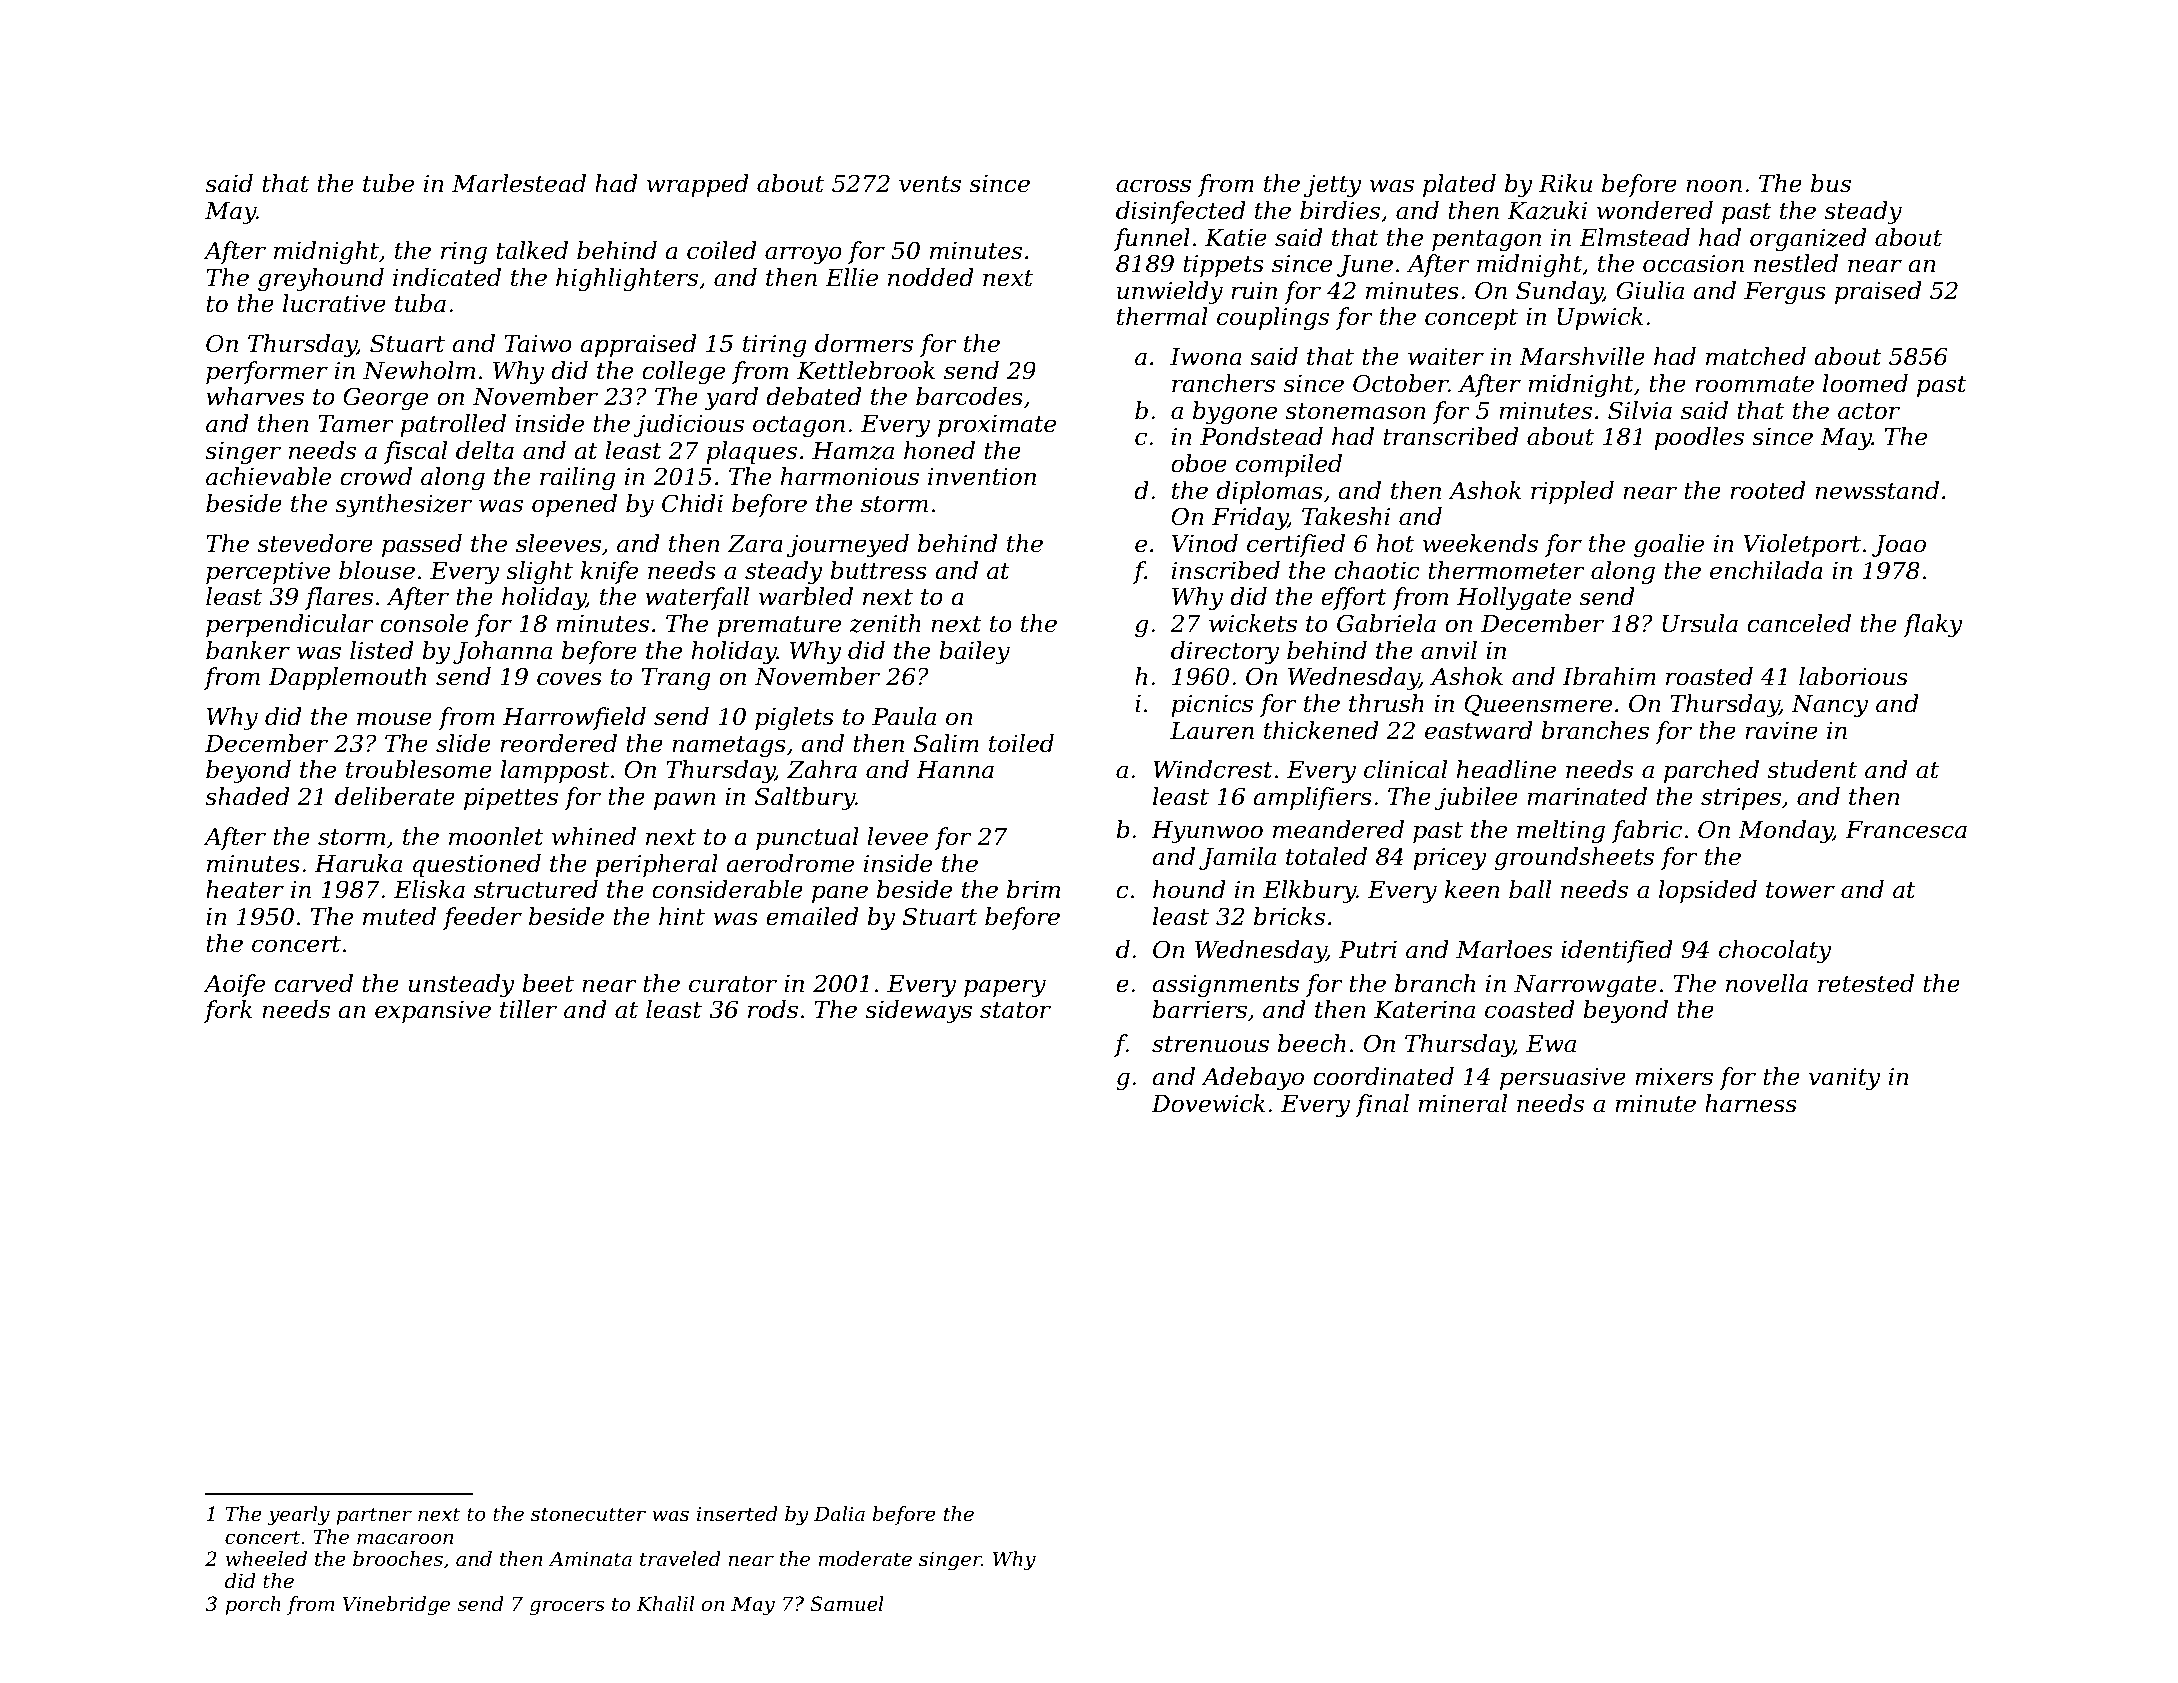  I want to click on Salim, so click(946, 743).
